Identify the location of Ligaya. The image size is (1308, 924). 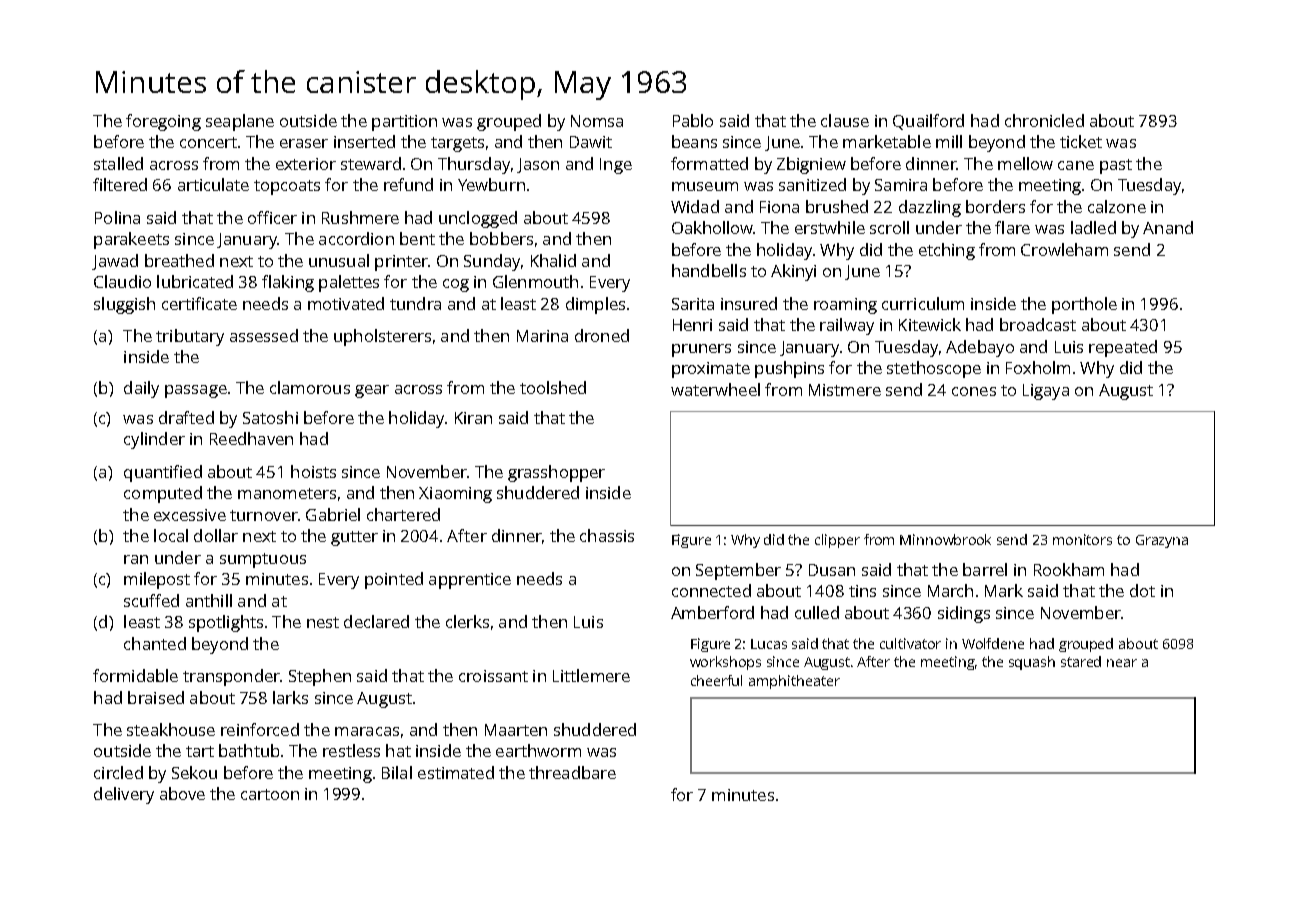
(1046, 392).
